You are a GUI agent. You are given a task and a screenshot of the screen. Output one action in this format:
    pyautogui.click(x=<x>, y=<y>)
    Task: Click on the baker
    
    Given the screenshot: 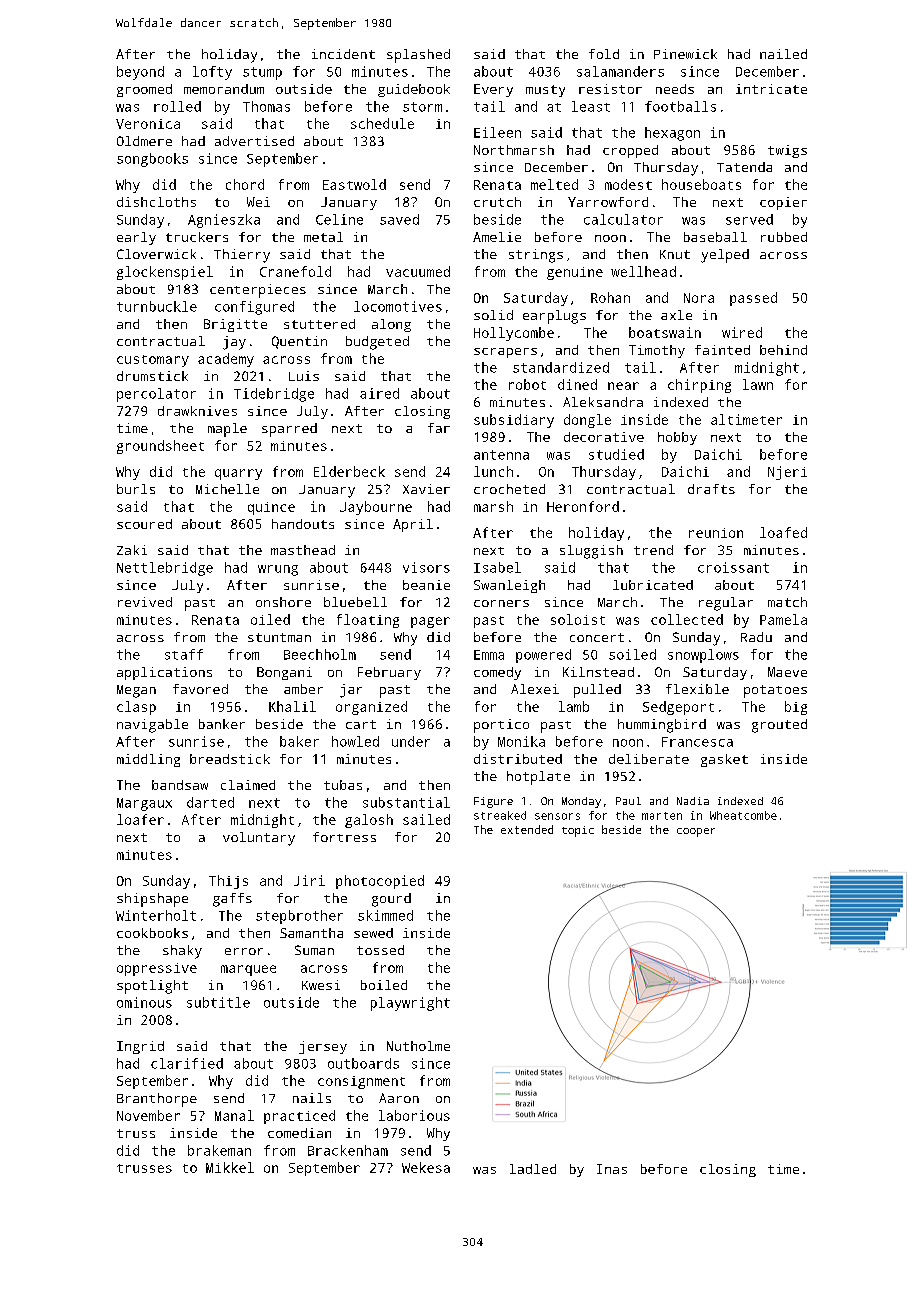 What is the action you would take?
    pyautogui.click(x=299, y=741)
